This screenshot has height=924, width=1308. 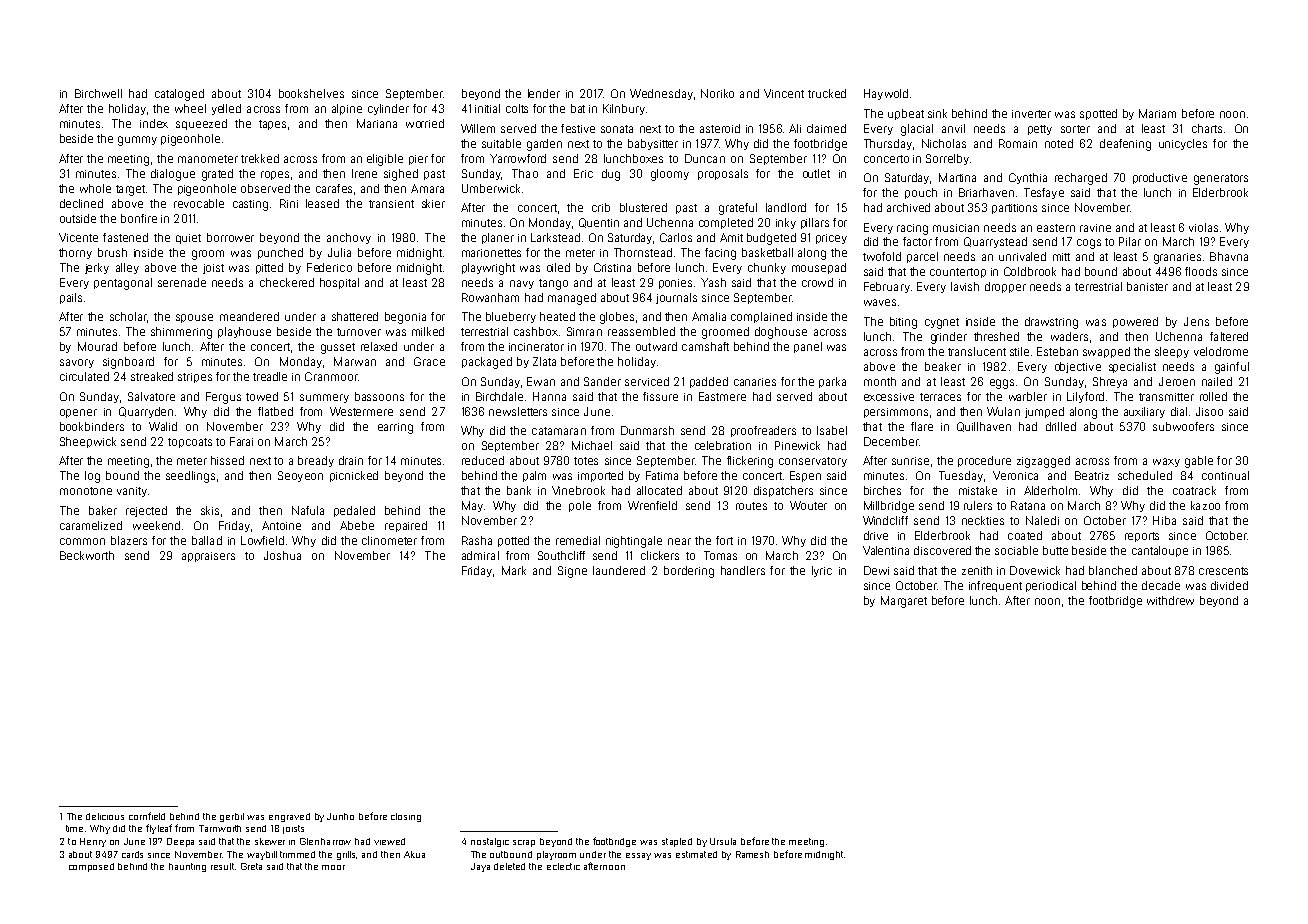 I want to click on closing, so click(x=406, y=817).
